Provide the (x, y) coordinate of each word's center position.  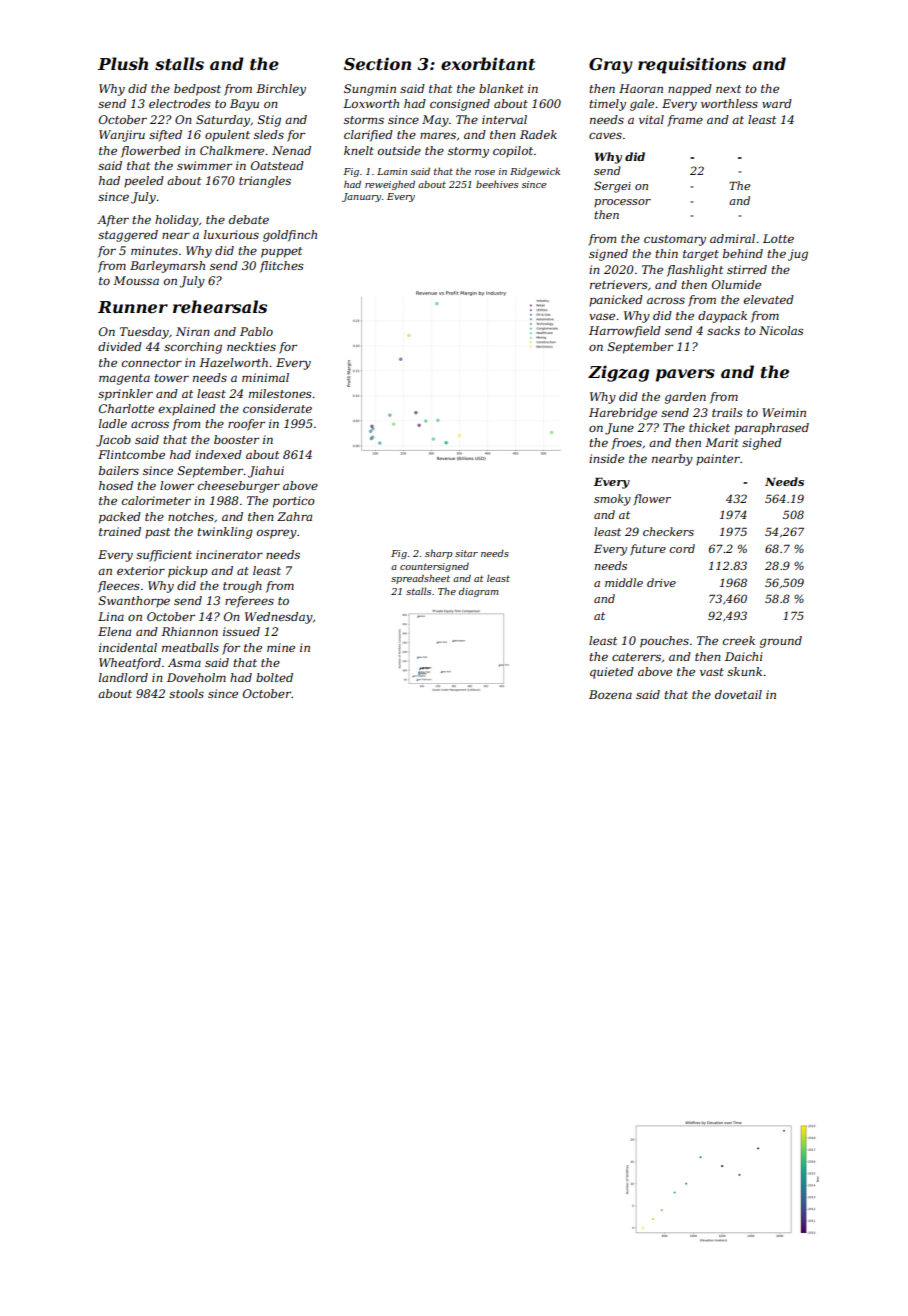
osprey (277, 534)
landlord (123, 677)
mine (281, 647)
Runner (133, 307)
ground (781, 642)
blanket (501, 88)
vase (602, 316)
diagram (478, 592)
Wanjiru (122, 136)
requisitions (692, 65)
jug (798, 255)
